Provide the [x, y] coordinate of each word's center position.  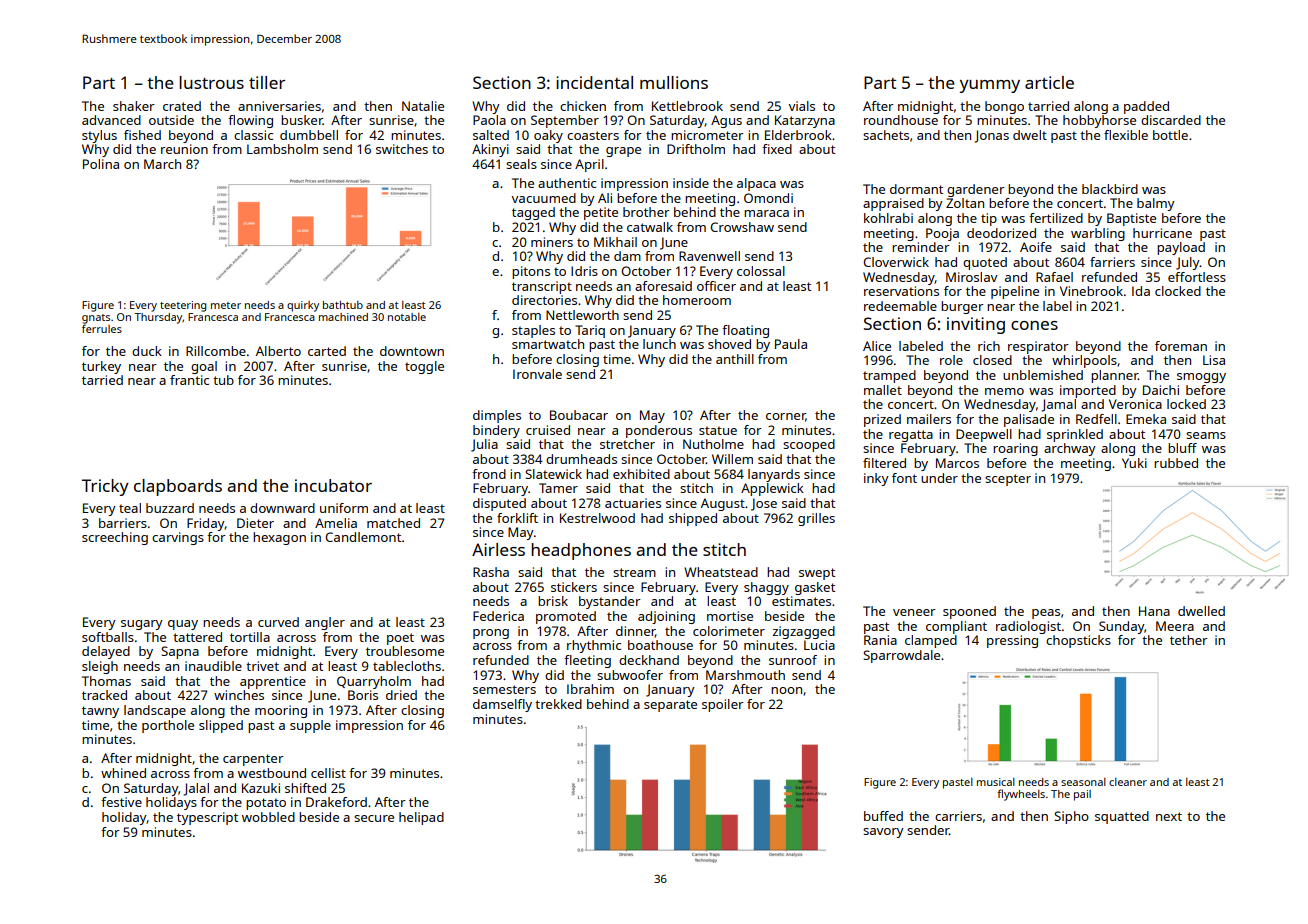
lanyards [774, 475]
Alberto [278, 351]
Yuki [1134, 463]
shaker [134, 106]
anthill [735, 359]
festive [121, 802]
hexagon [279, 538]
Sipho [1071, 817]
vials [802, 106]
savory [883, 833]
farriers [1112, 262]
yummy [990, 86]
